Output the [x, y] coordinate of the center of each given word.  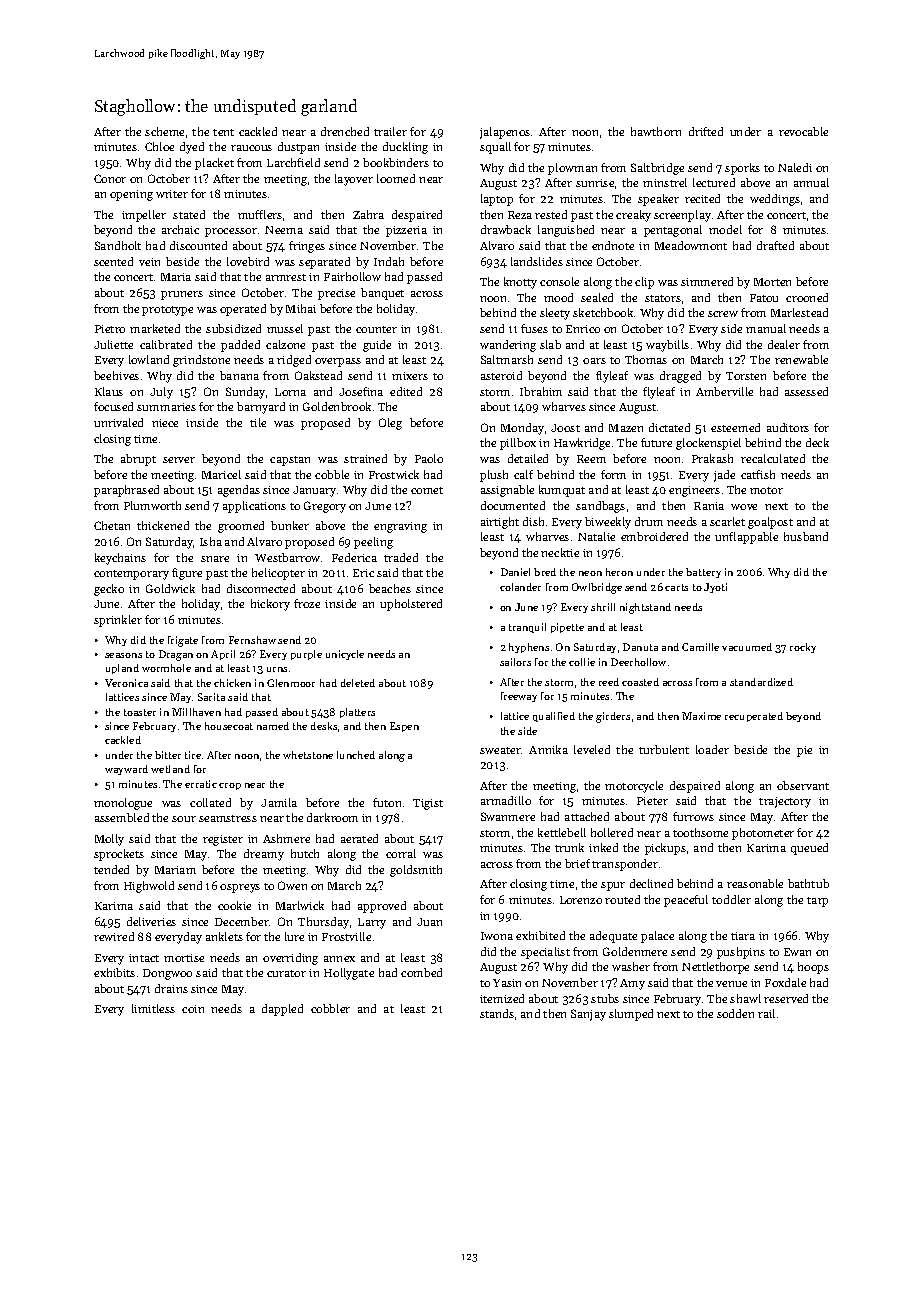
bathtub [808, 883]
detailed [528, 458]
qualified [554, 717]
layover [354, 180]
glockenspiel [708, 444]
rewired [114, 936]
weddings [775, 200]
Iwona [497, 936]
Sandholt [118, 245]
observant [803, 785]
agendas [239, 491]
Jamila [279, 802]
